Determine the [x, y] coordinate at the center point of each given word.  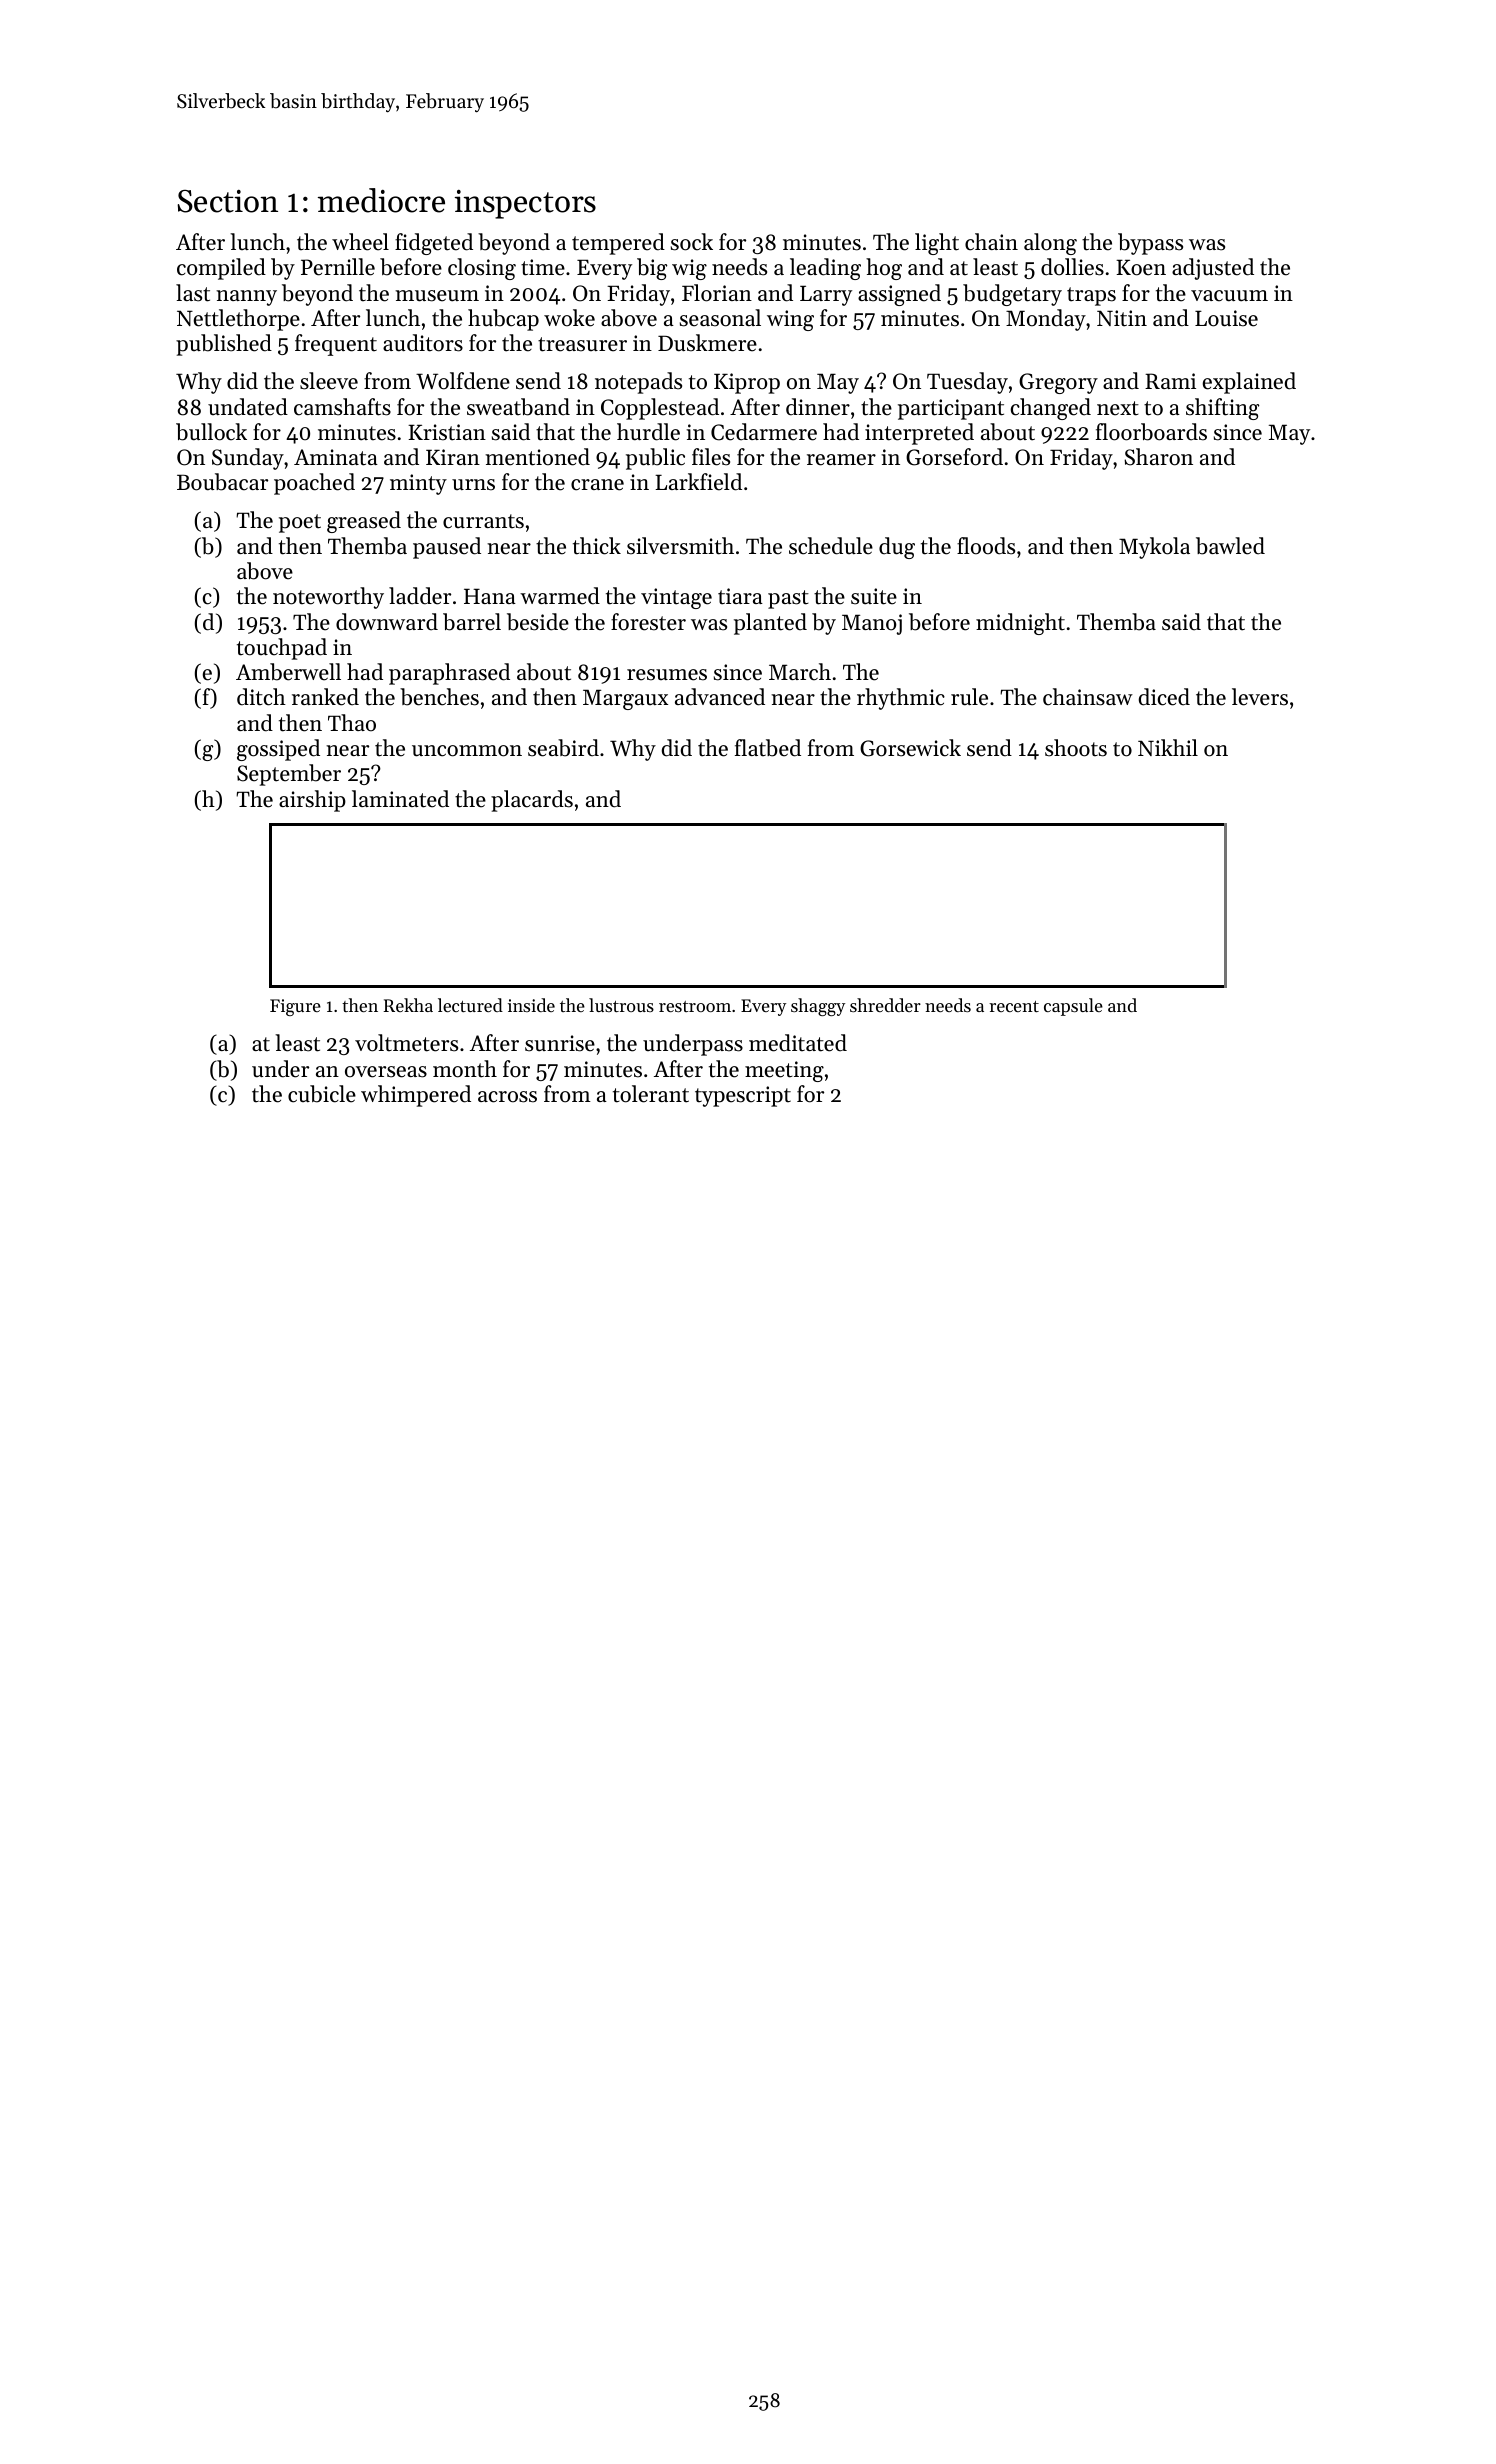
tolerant [651, 1094]
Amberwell [288, 672]
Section [227, 201]
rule [969, 697]
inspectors [525, 204]
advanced [720, 697]
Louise [1226, 318]
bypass [1150, 244]
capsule [1073, 1007]
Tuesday [967, 383]
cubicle [322, 1094]
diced [1164, 697]
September [289, 775]
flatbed [768, 748]
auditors [423, 343]
